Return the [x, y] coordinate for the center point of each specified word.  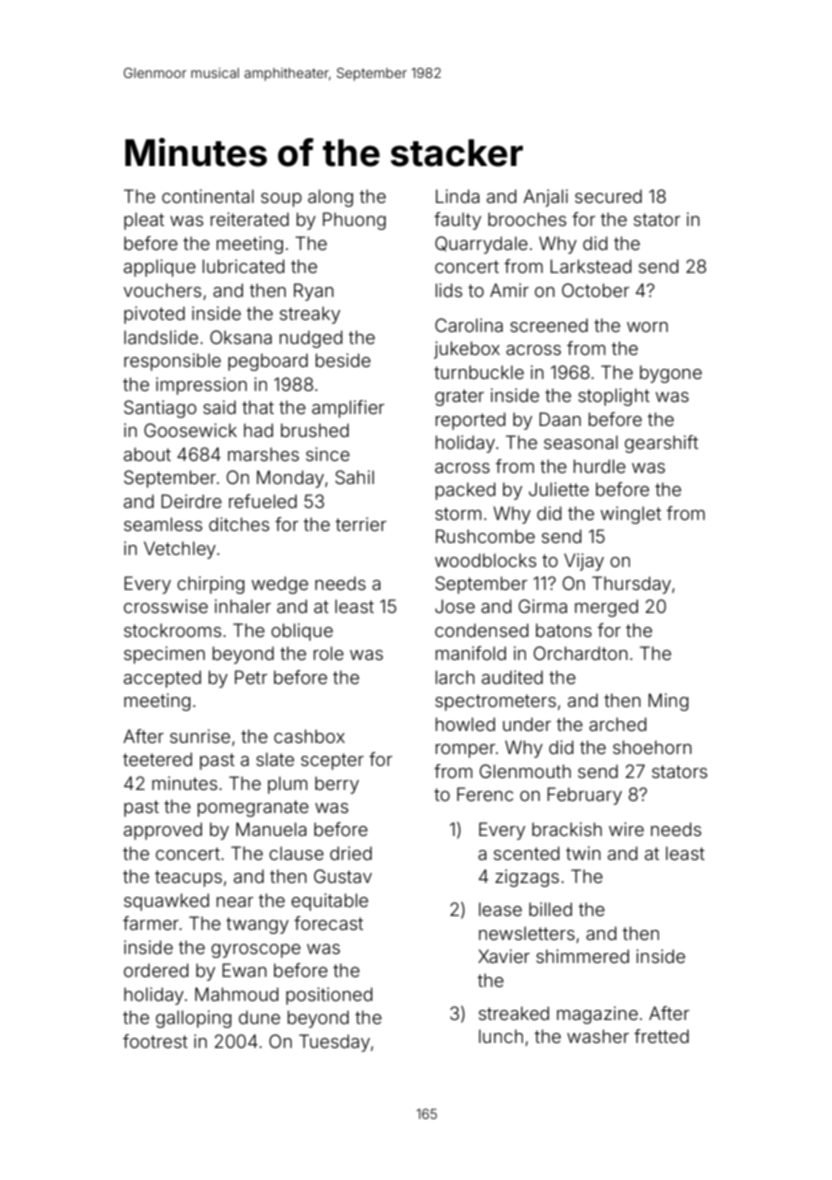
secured [608, 196]
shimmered [582, 956]
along [330, 198]
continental [208, 196]
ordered [156, 970]
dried [351, 853]
